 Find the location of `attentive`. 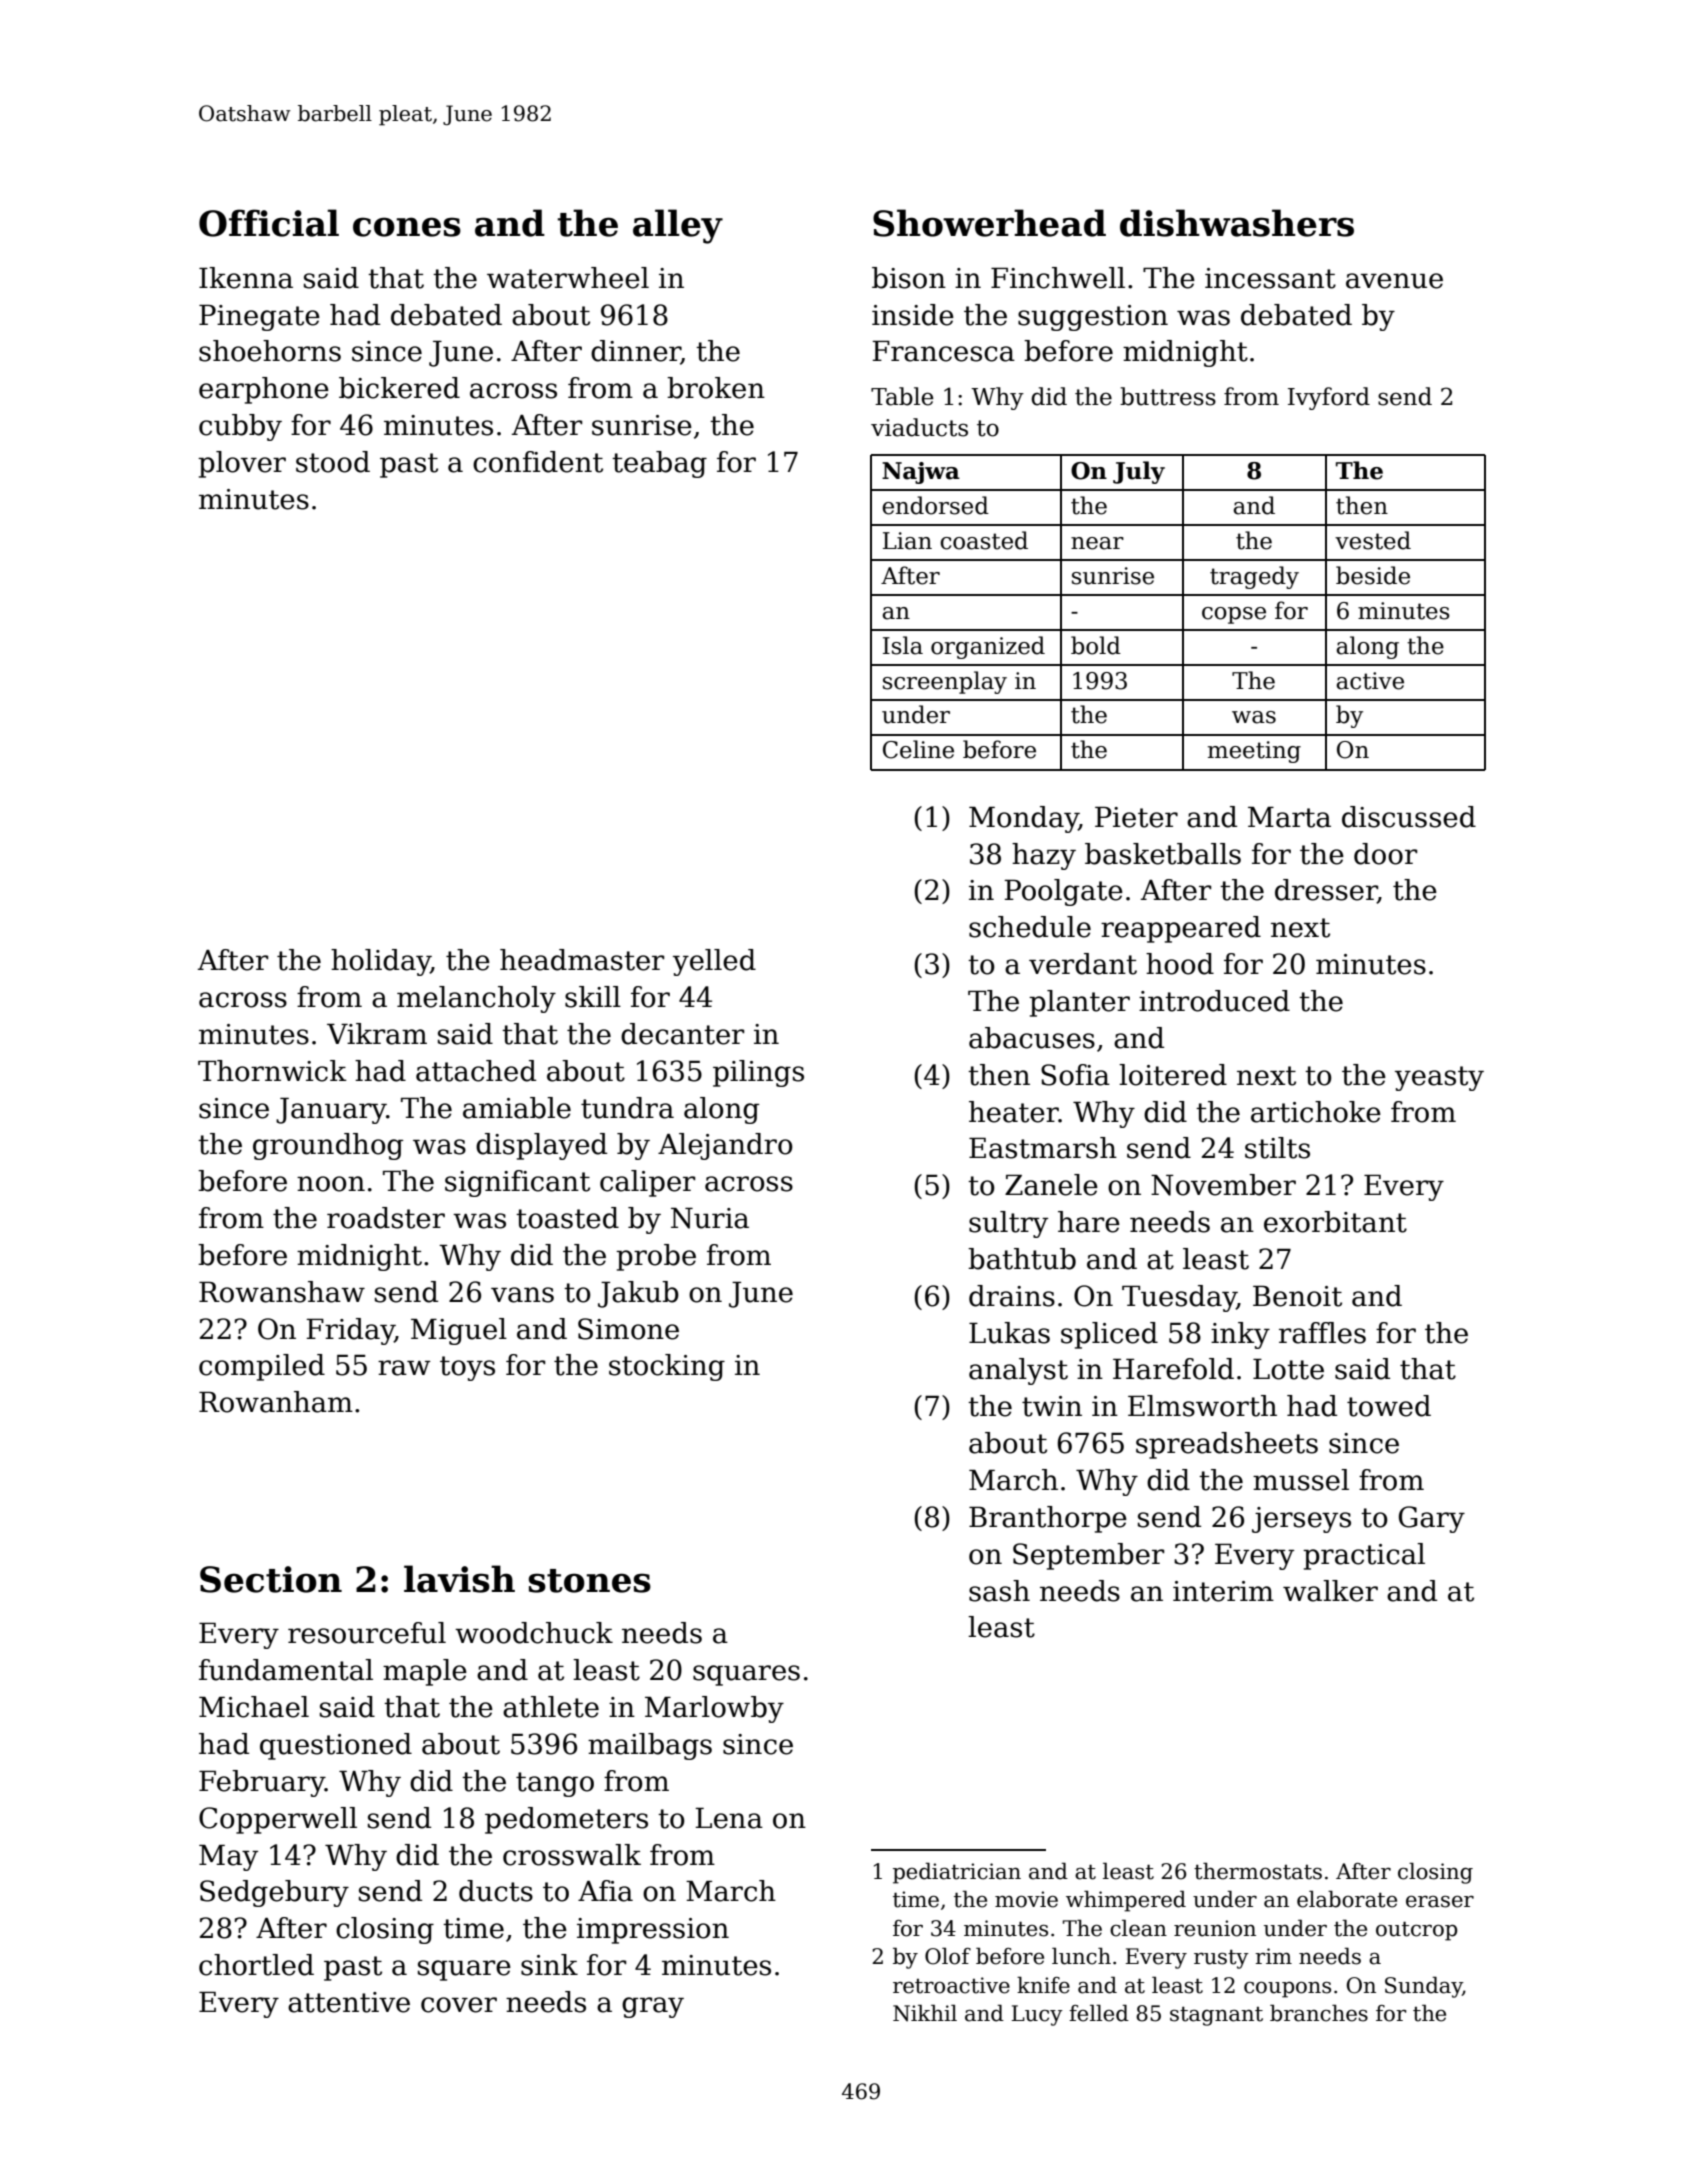

attentive is located at coordinates (349, 2002).
